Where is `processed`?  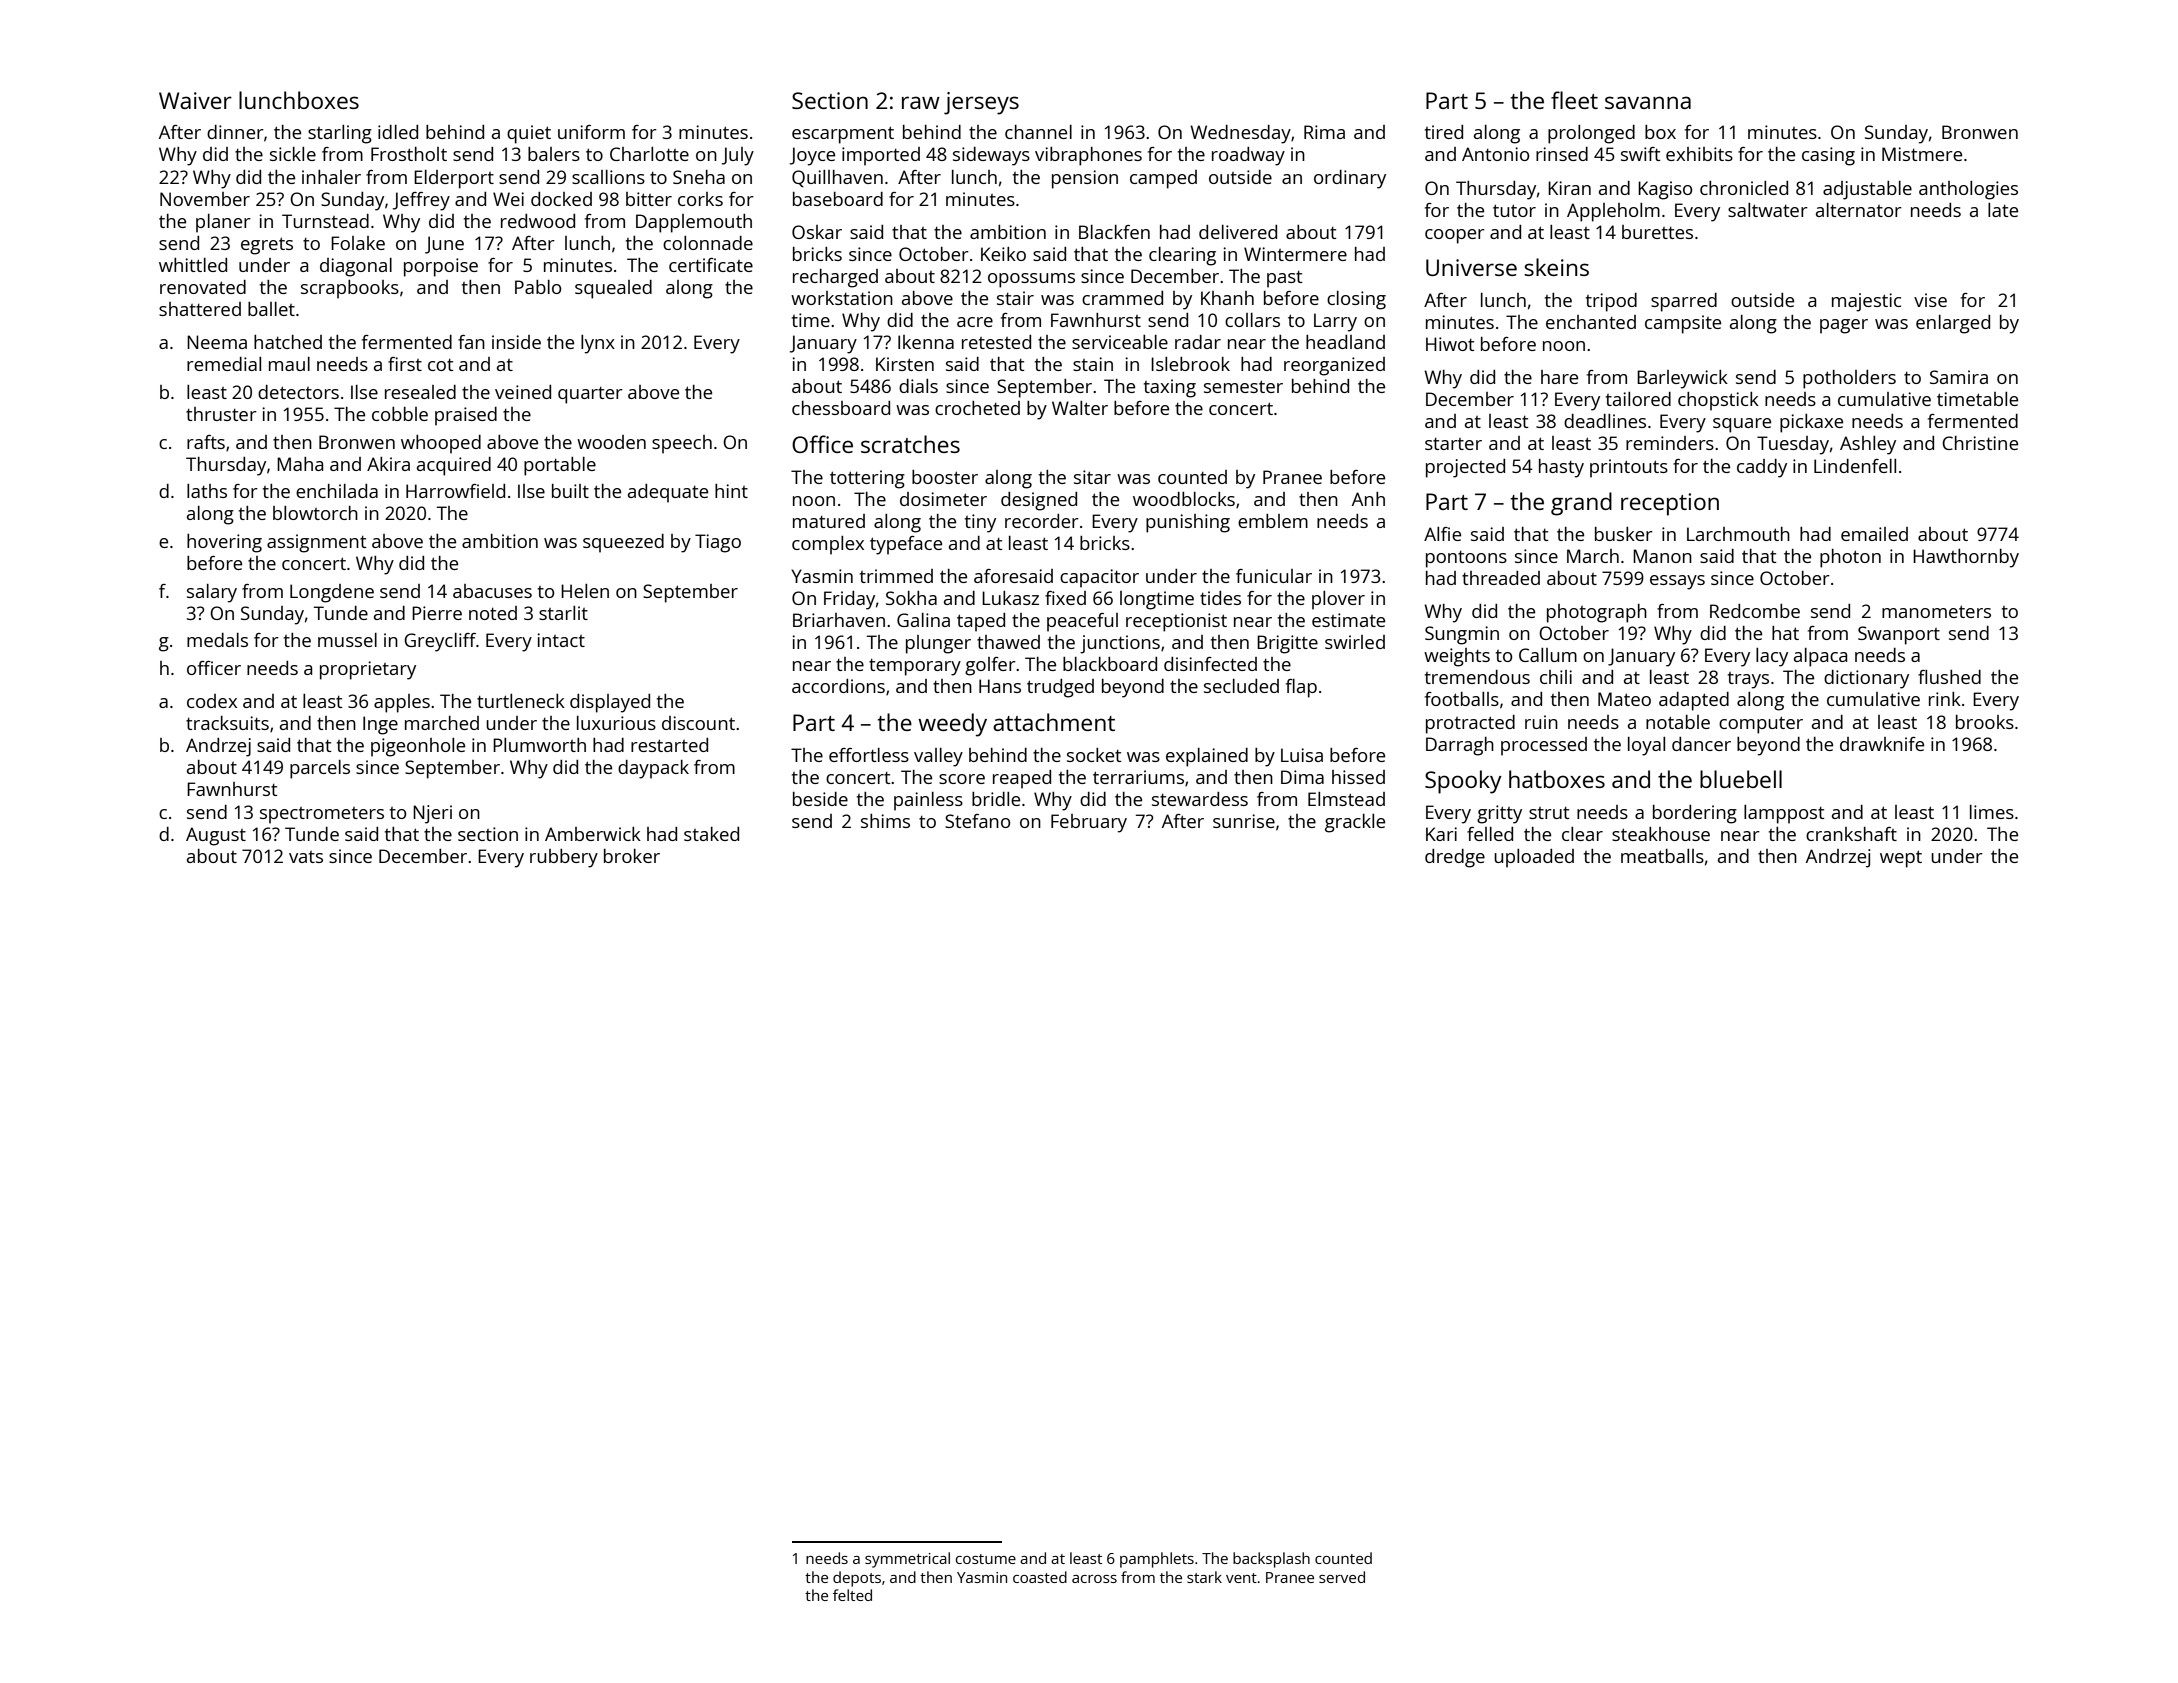
processed is located at coordinates (1544, 746).
